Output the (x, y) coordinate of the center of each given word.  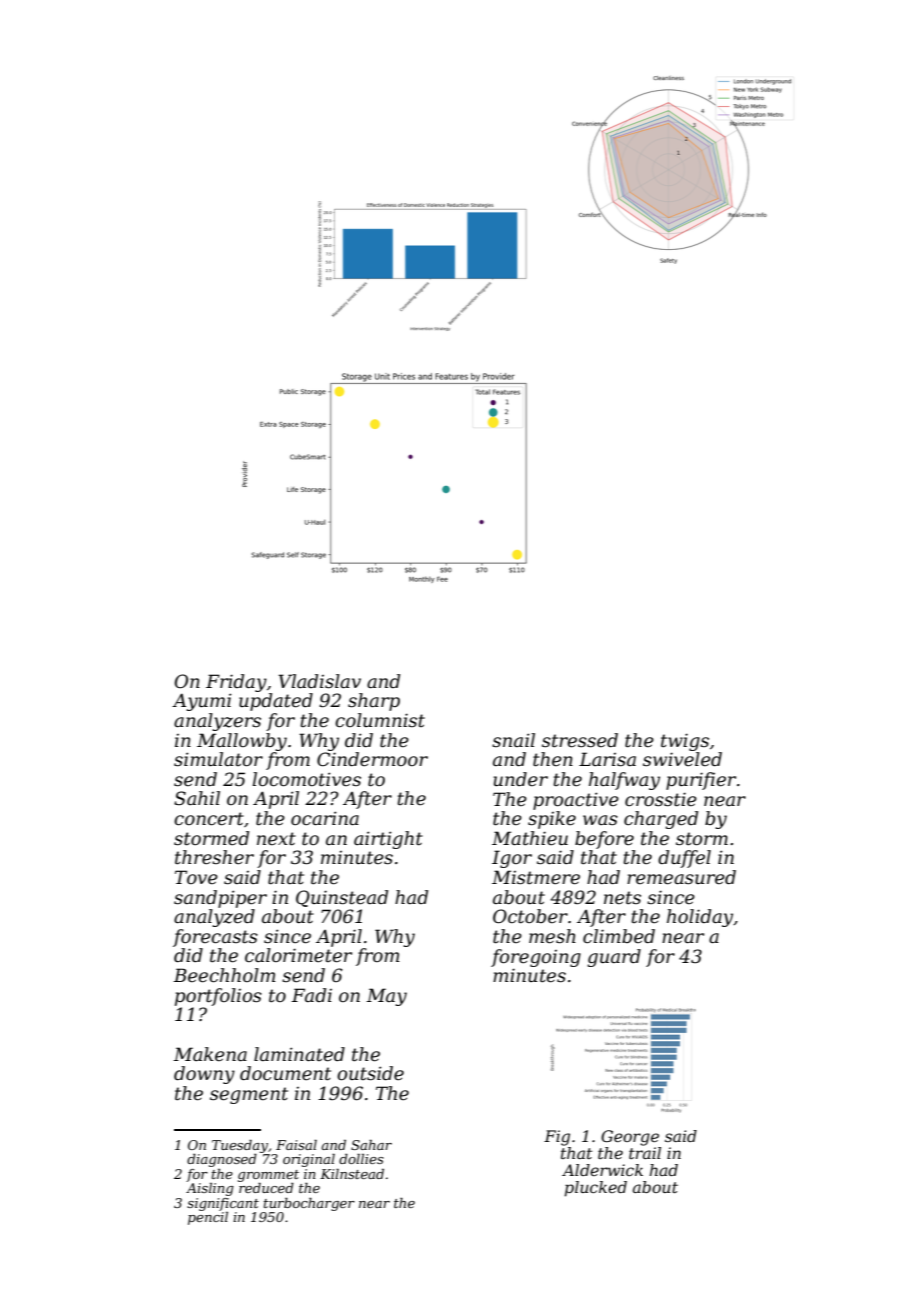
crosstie (661, 799)
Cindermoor (372, 759)
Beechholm (224, 975)
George (630, 1138)
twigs (685, 742)
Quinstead (342, 898)
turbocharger (309, 1204)
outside (370, 1073)
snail (513, 740)
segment (249, 1095)
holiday (700, 918)
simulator (218, 759)
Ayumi (202, 702)
